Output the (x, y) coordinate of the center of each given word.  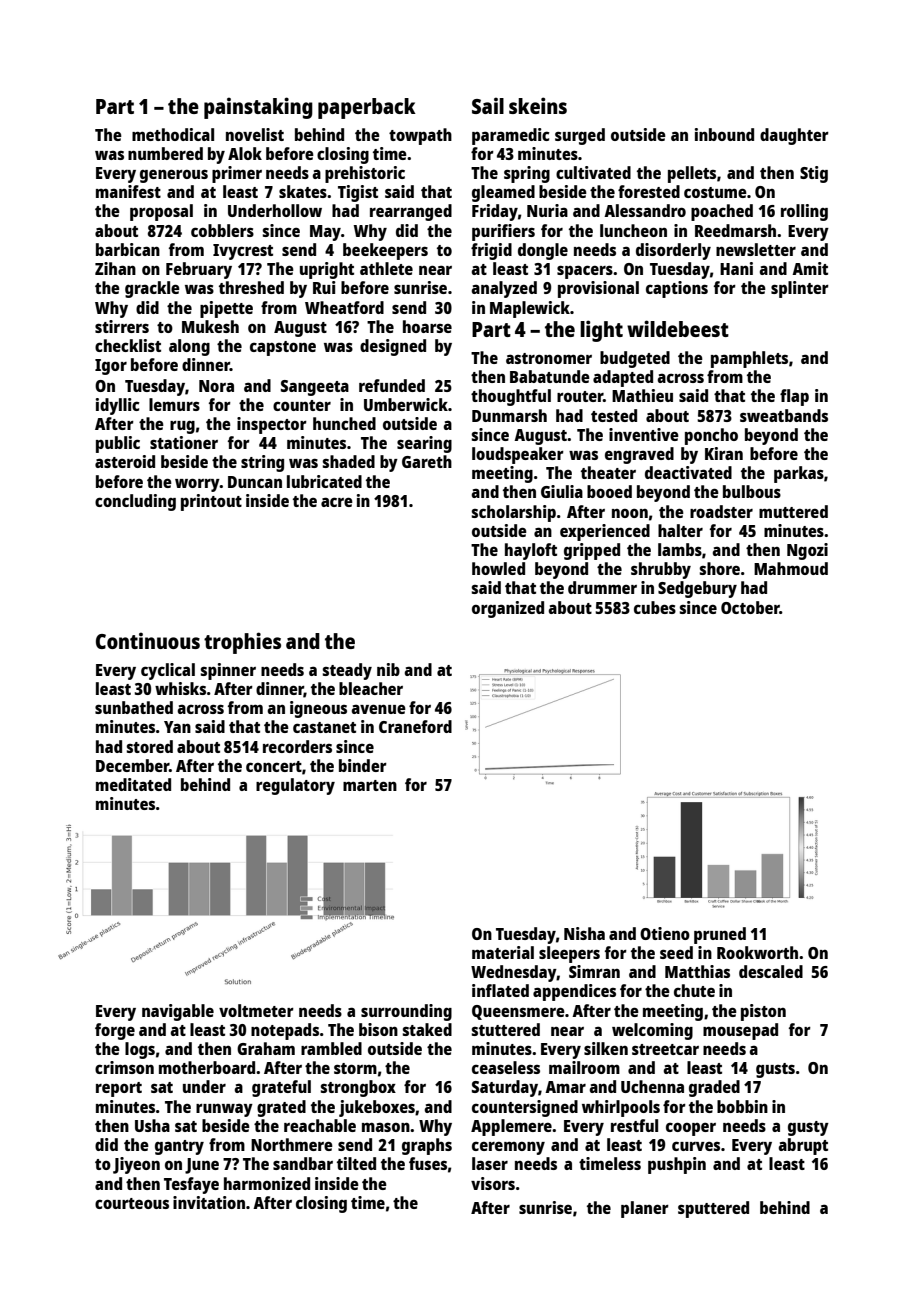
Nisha (584, 933)
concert (274, 766)
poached (722, 212)
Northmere (292, 1144)
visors (493, 1183)
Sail (488, 105)
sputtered (713, 1209)
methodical (173, 134)
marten (370, 785)
